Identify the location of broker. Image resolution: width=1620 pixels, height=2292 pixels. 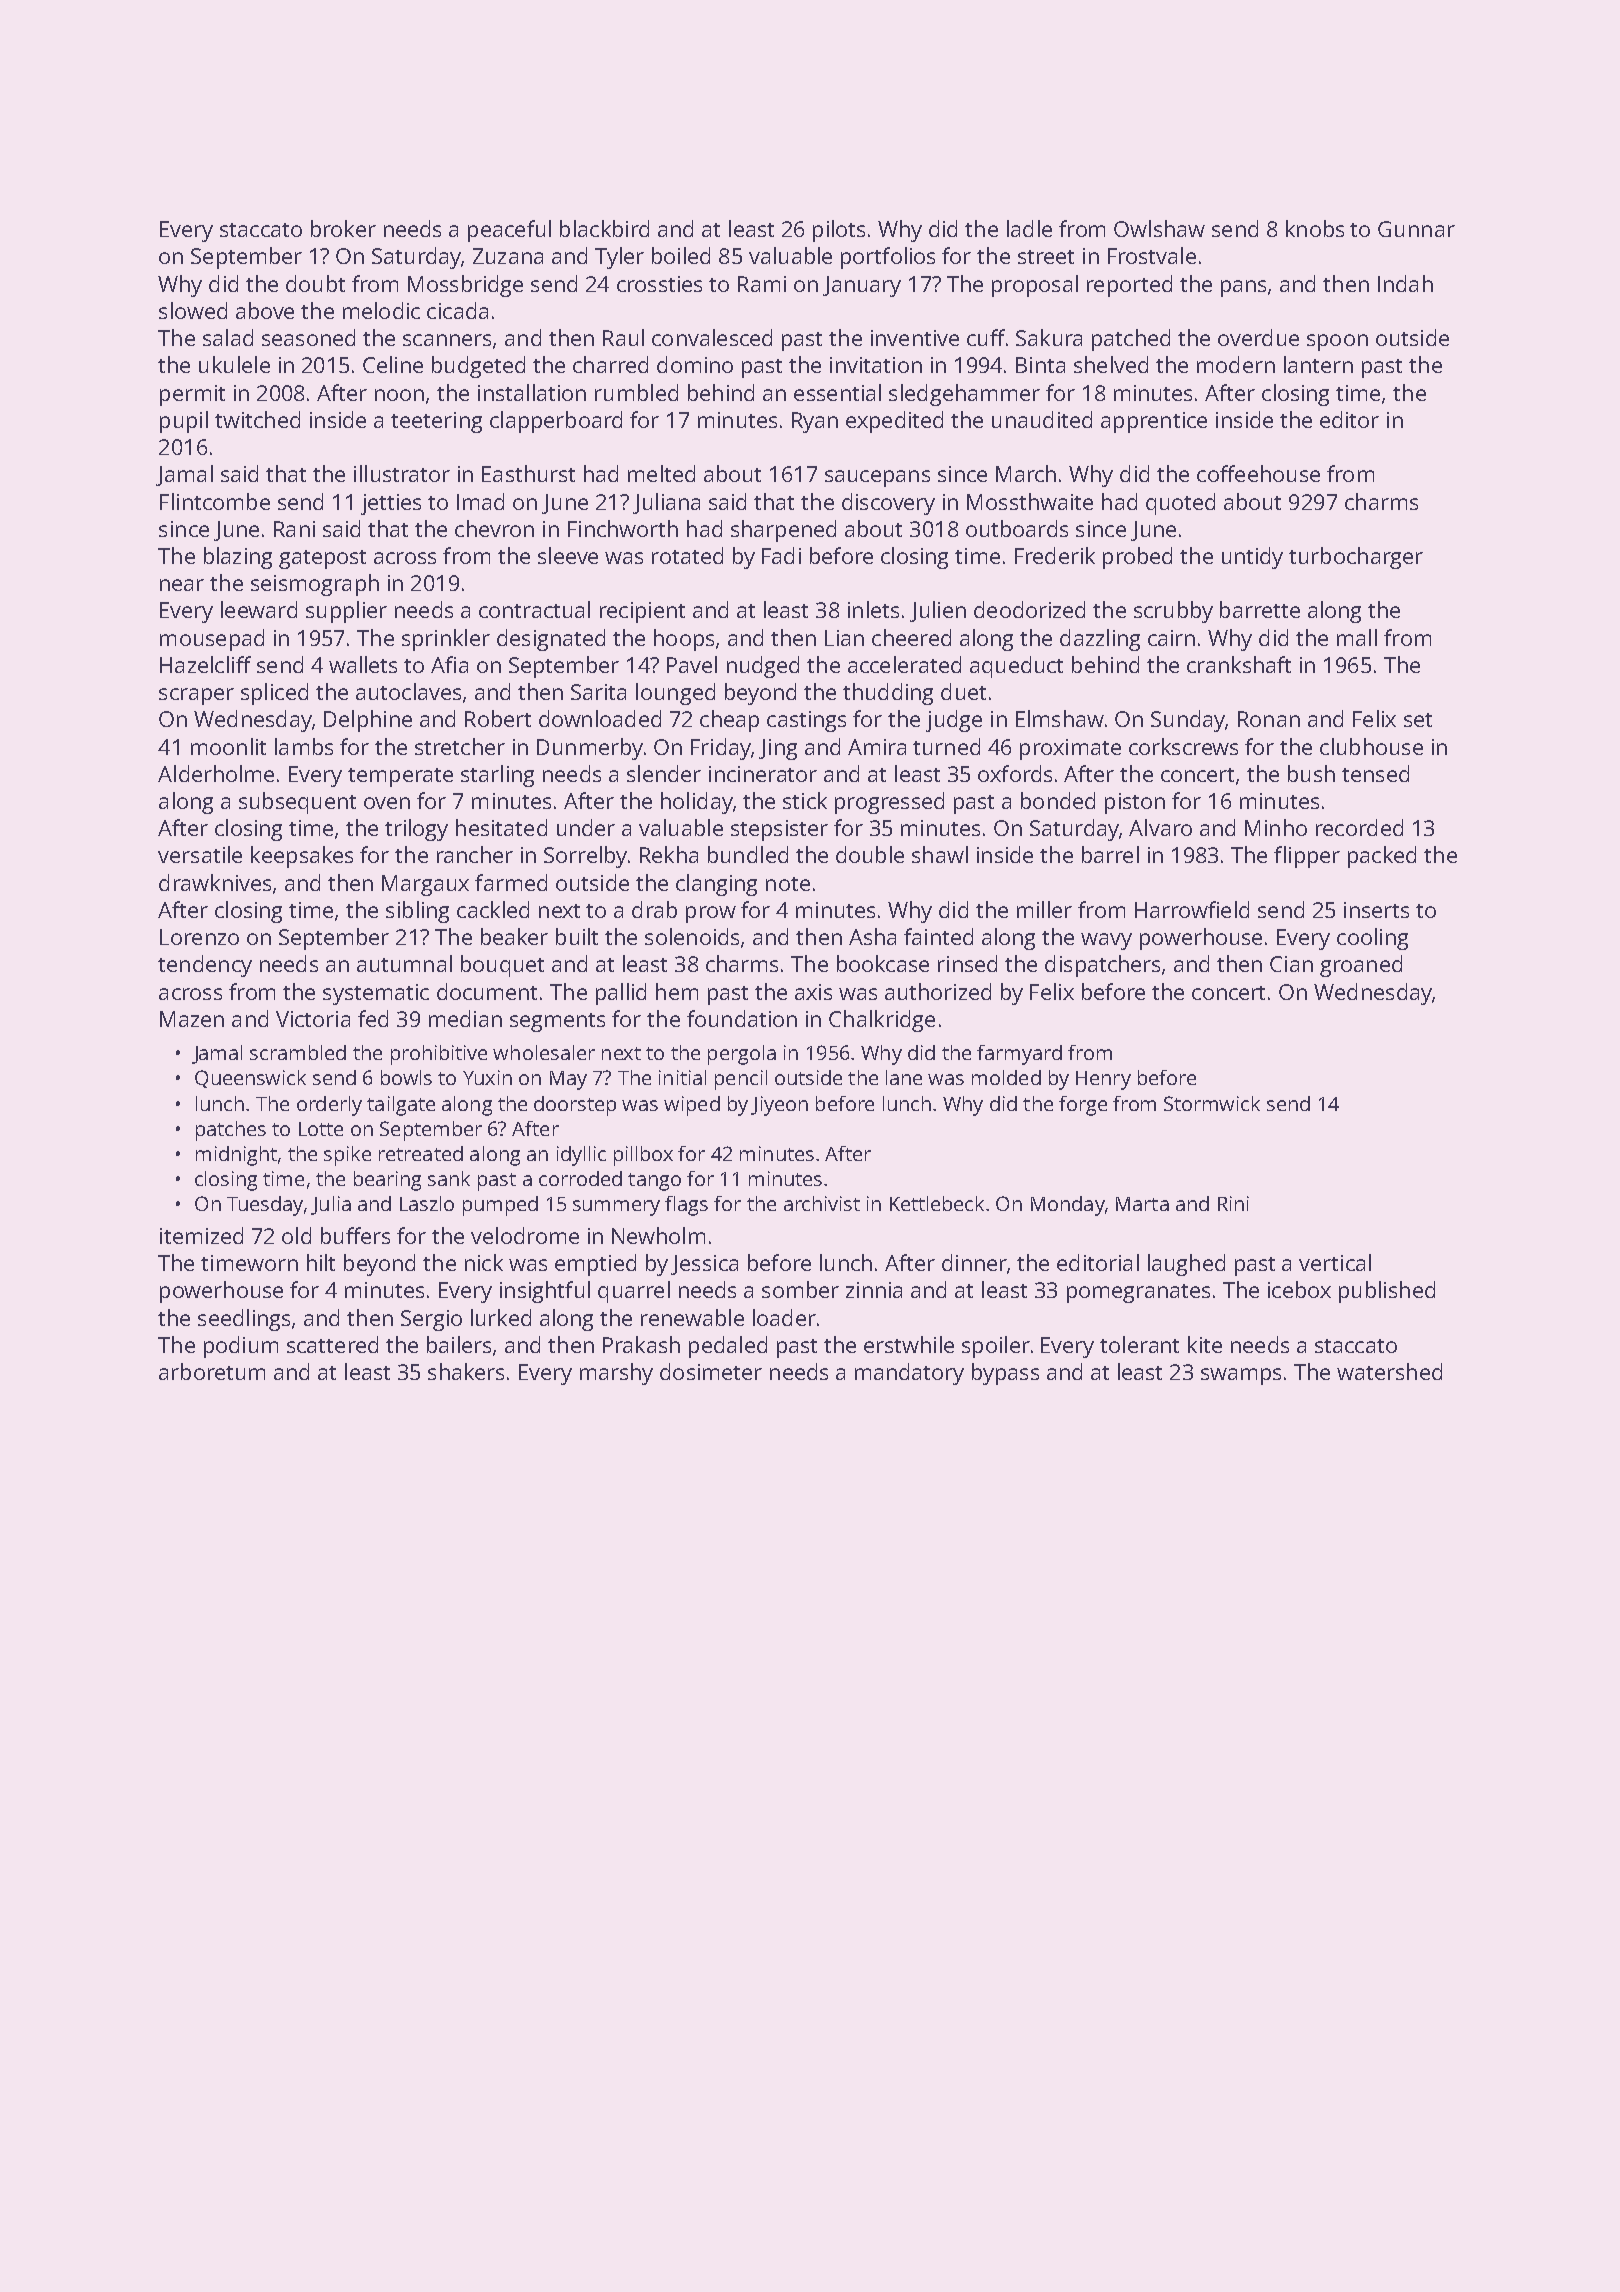
(343, 228).
